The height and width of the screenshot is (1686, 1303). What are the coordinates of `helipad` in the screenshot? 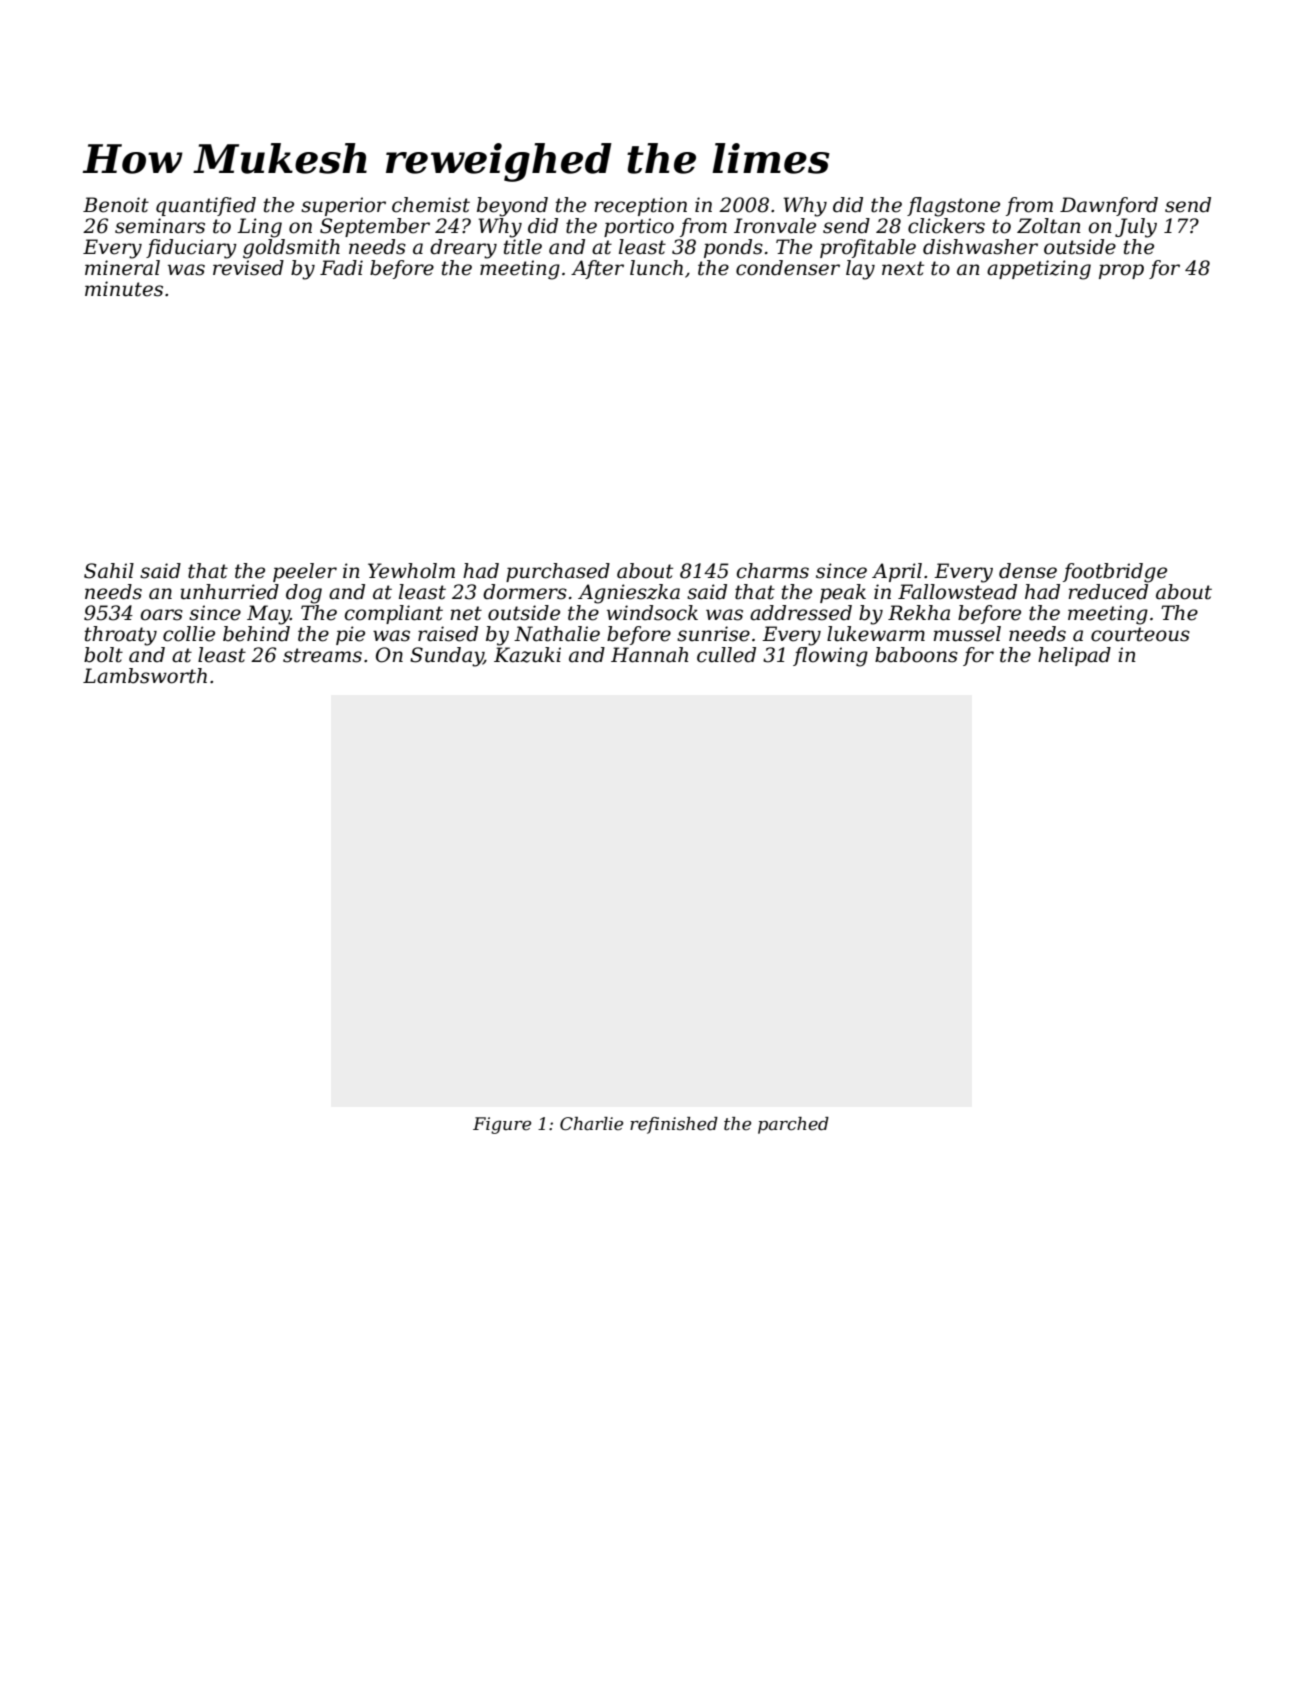 It's located at (1074, 656).
